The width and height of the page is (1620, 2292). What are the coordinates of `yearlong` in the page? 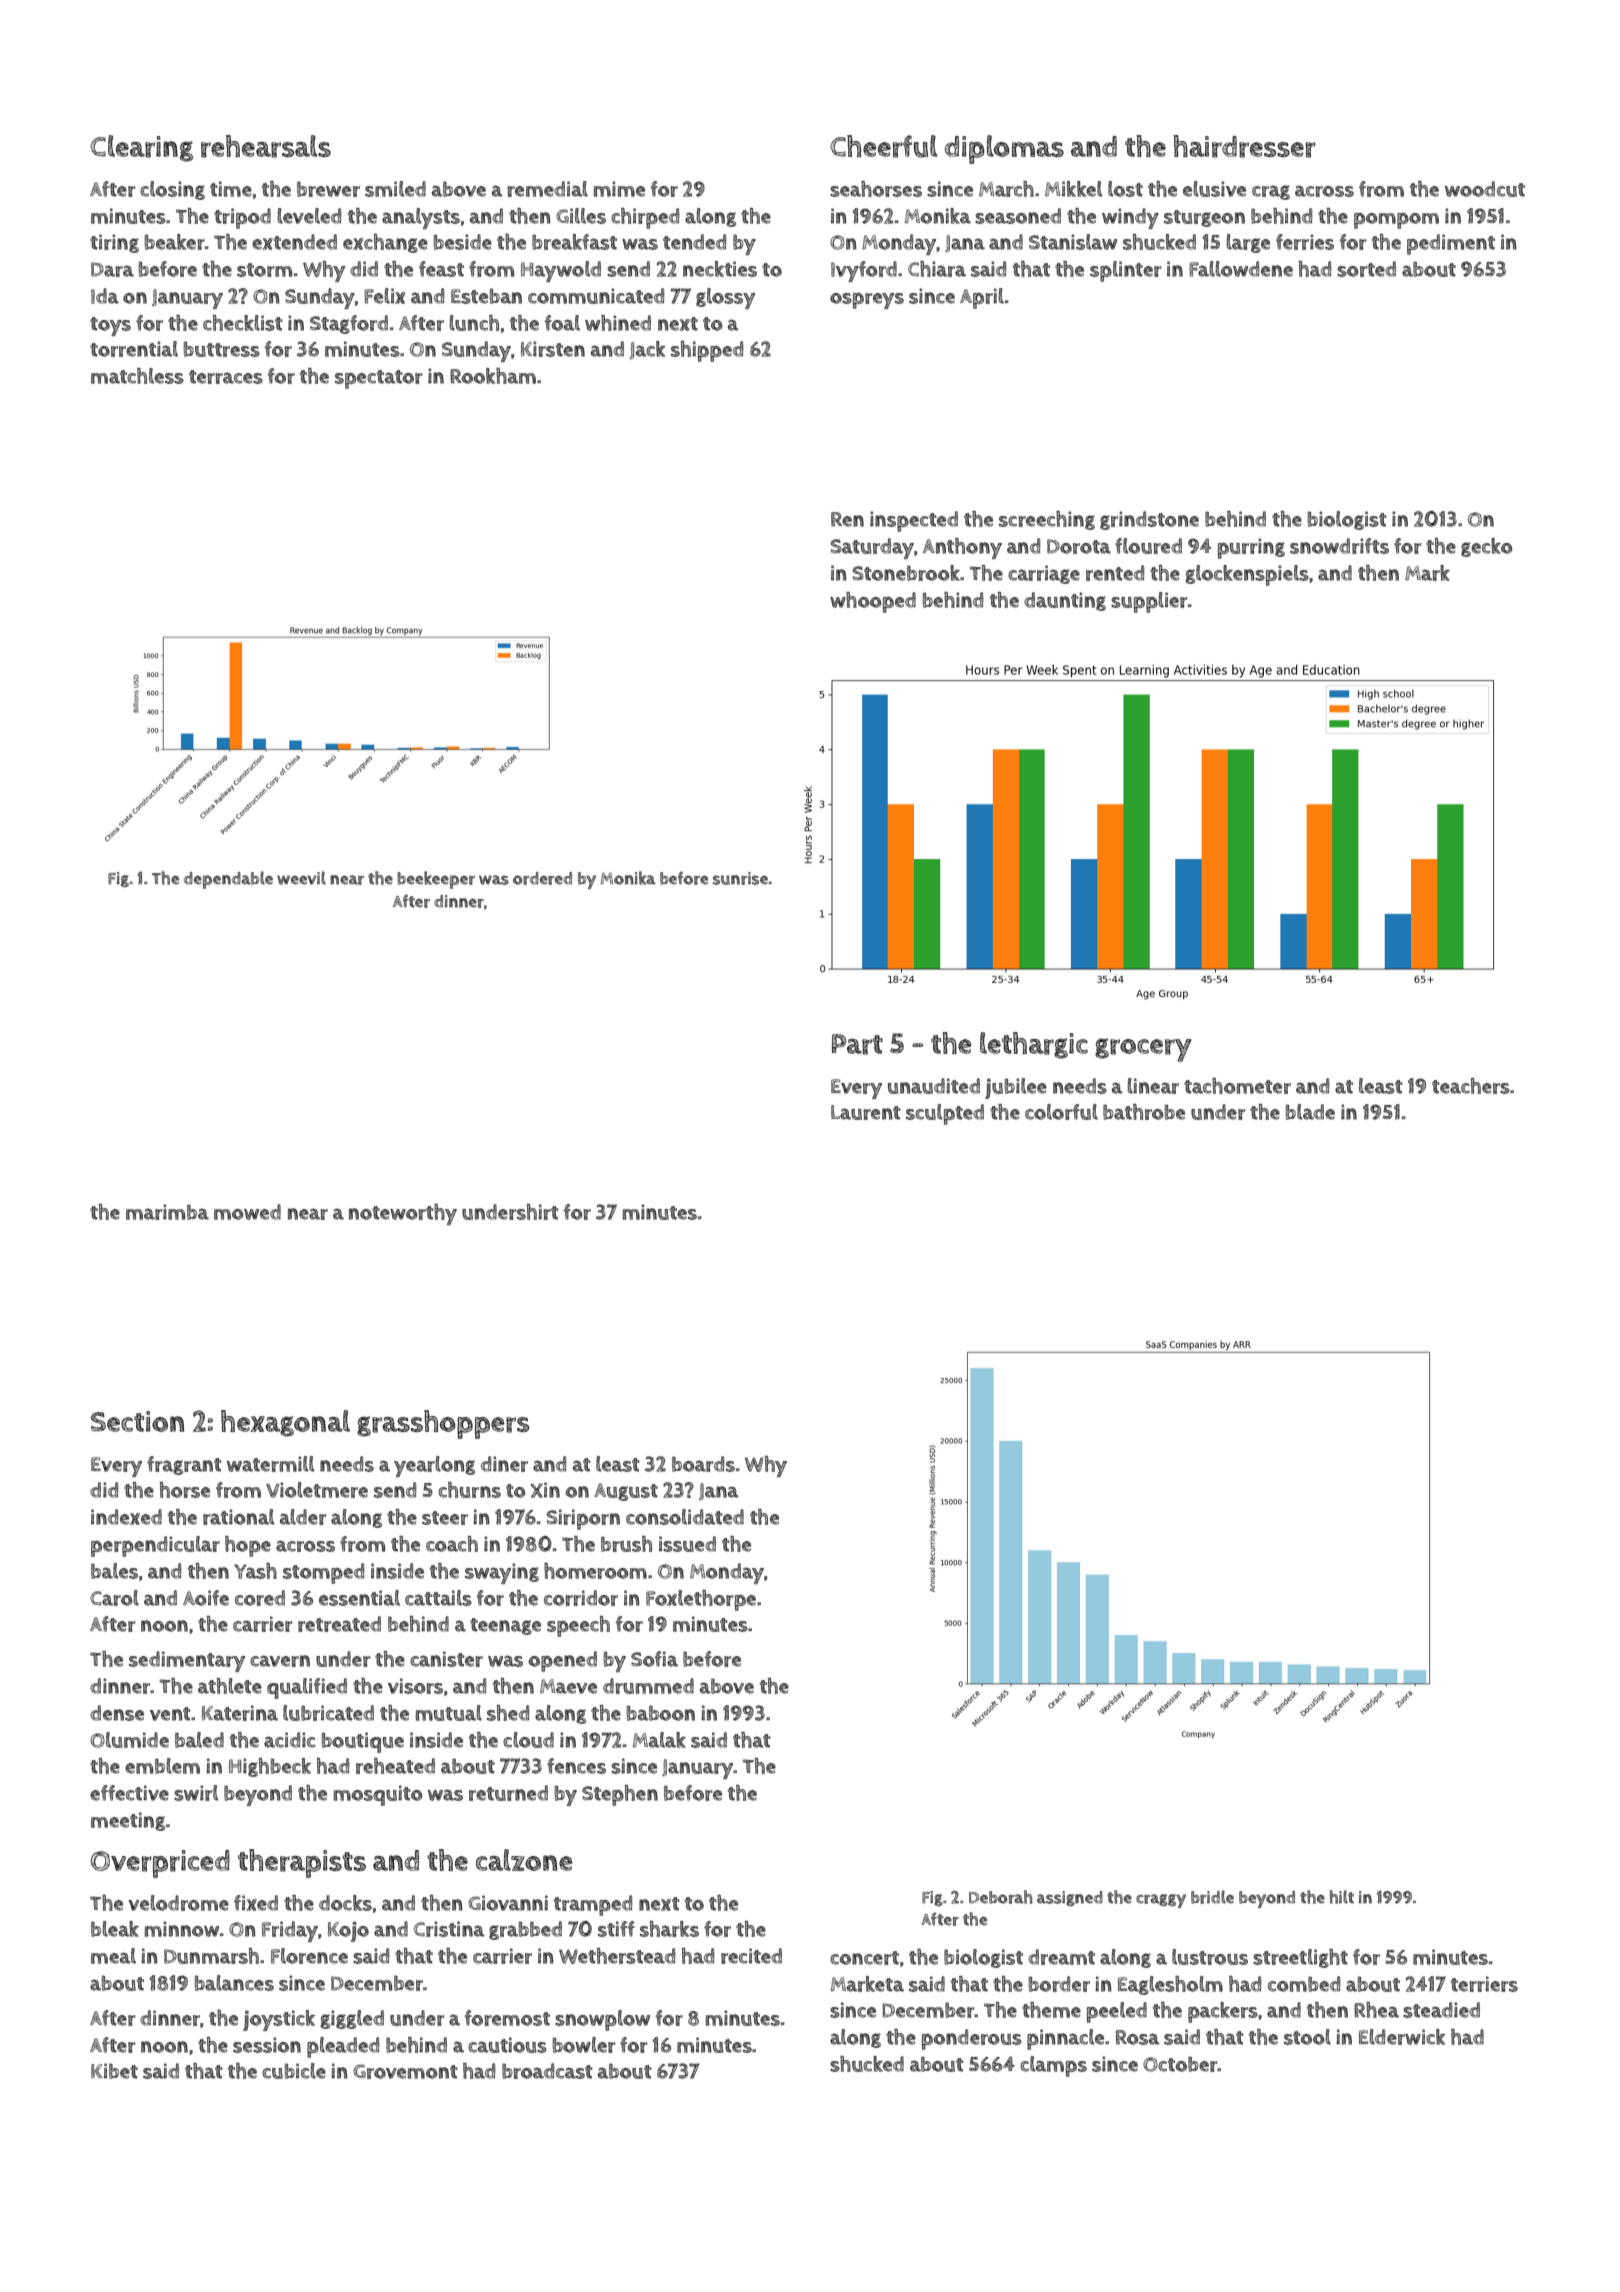 It's located at (434, 1466).
